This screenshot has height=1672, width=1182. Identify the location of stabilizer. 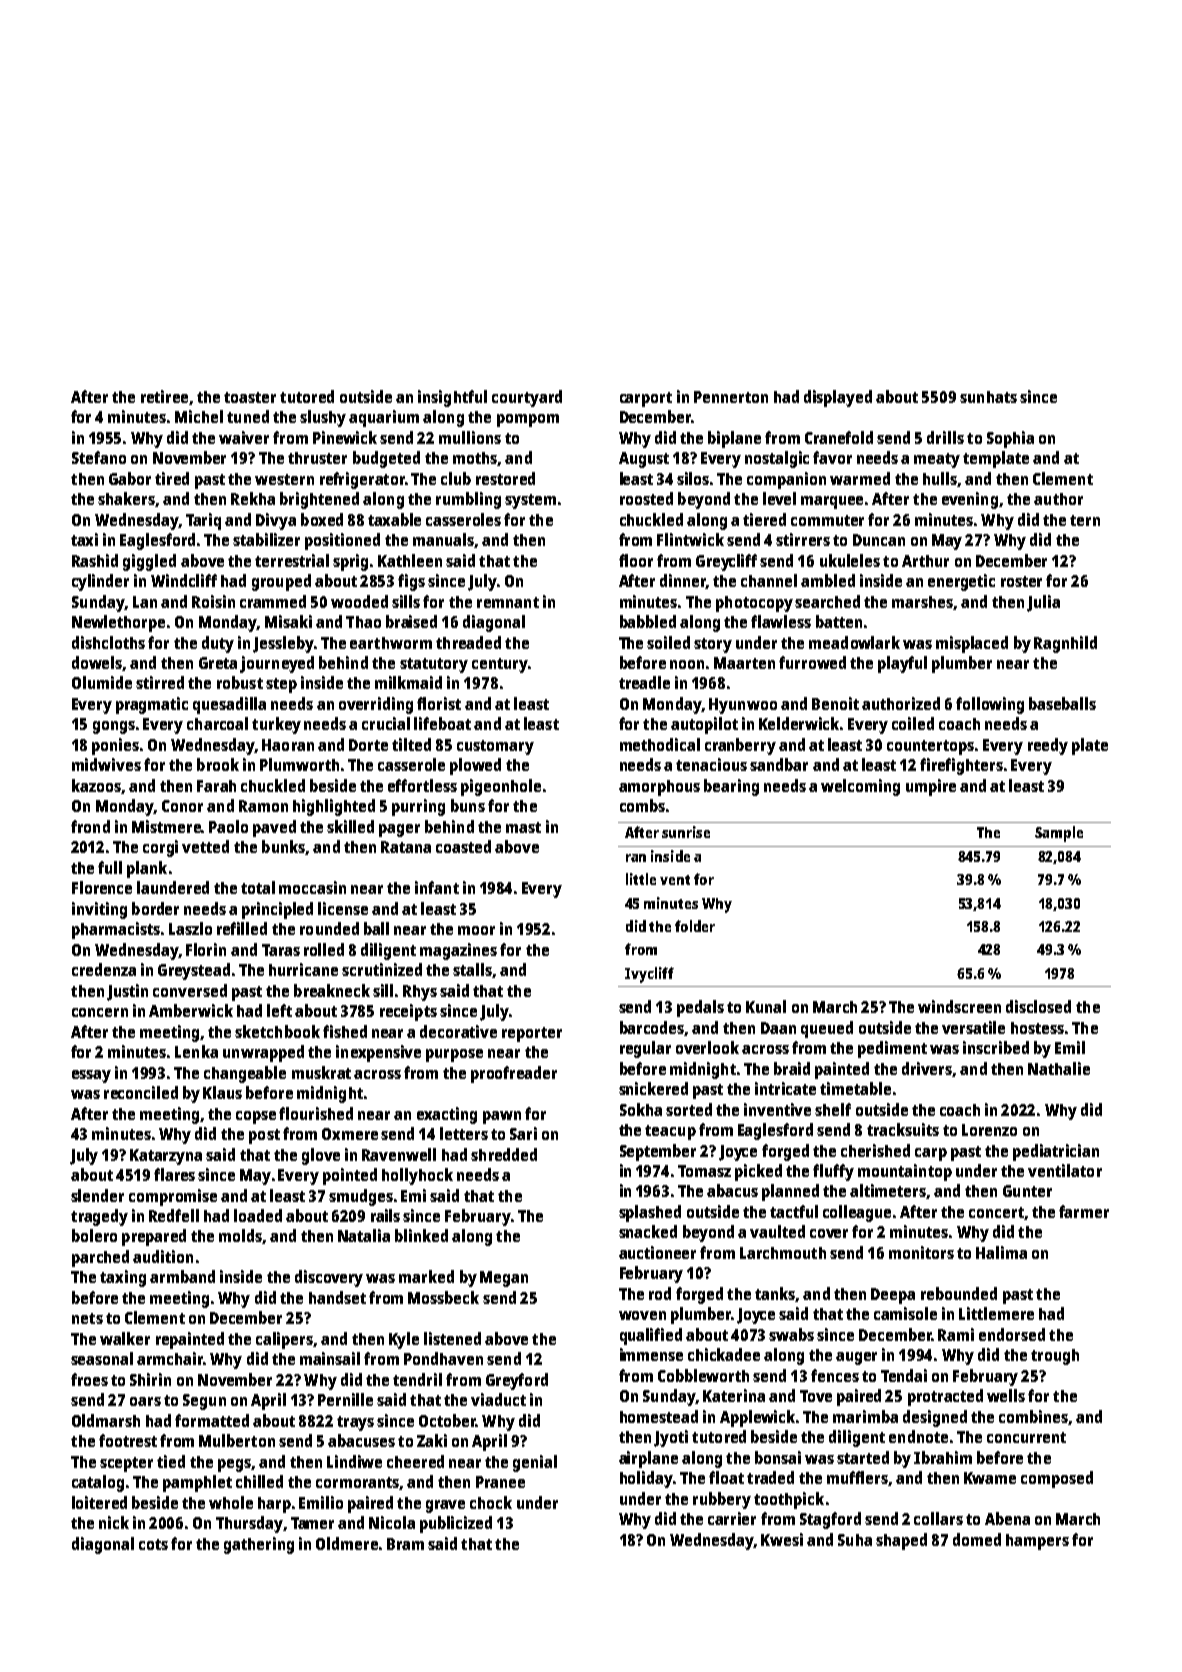
(266, 539).
